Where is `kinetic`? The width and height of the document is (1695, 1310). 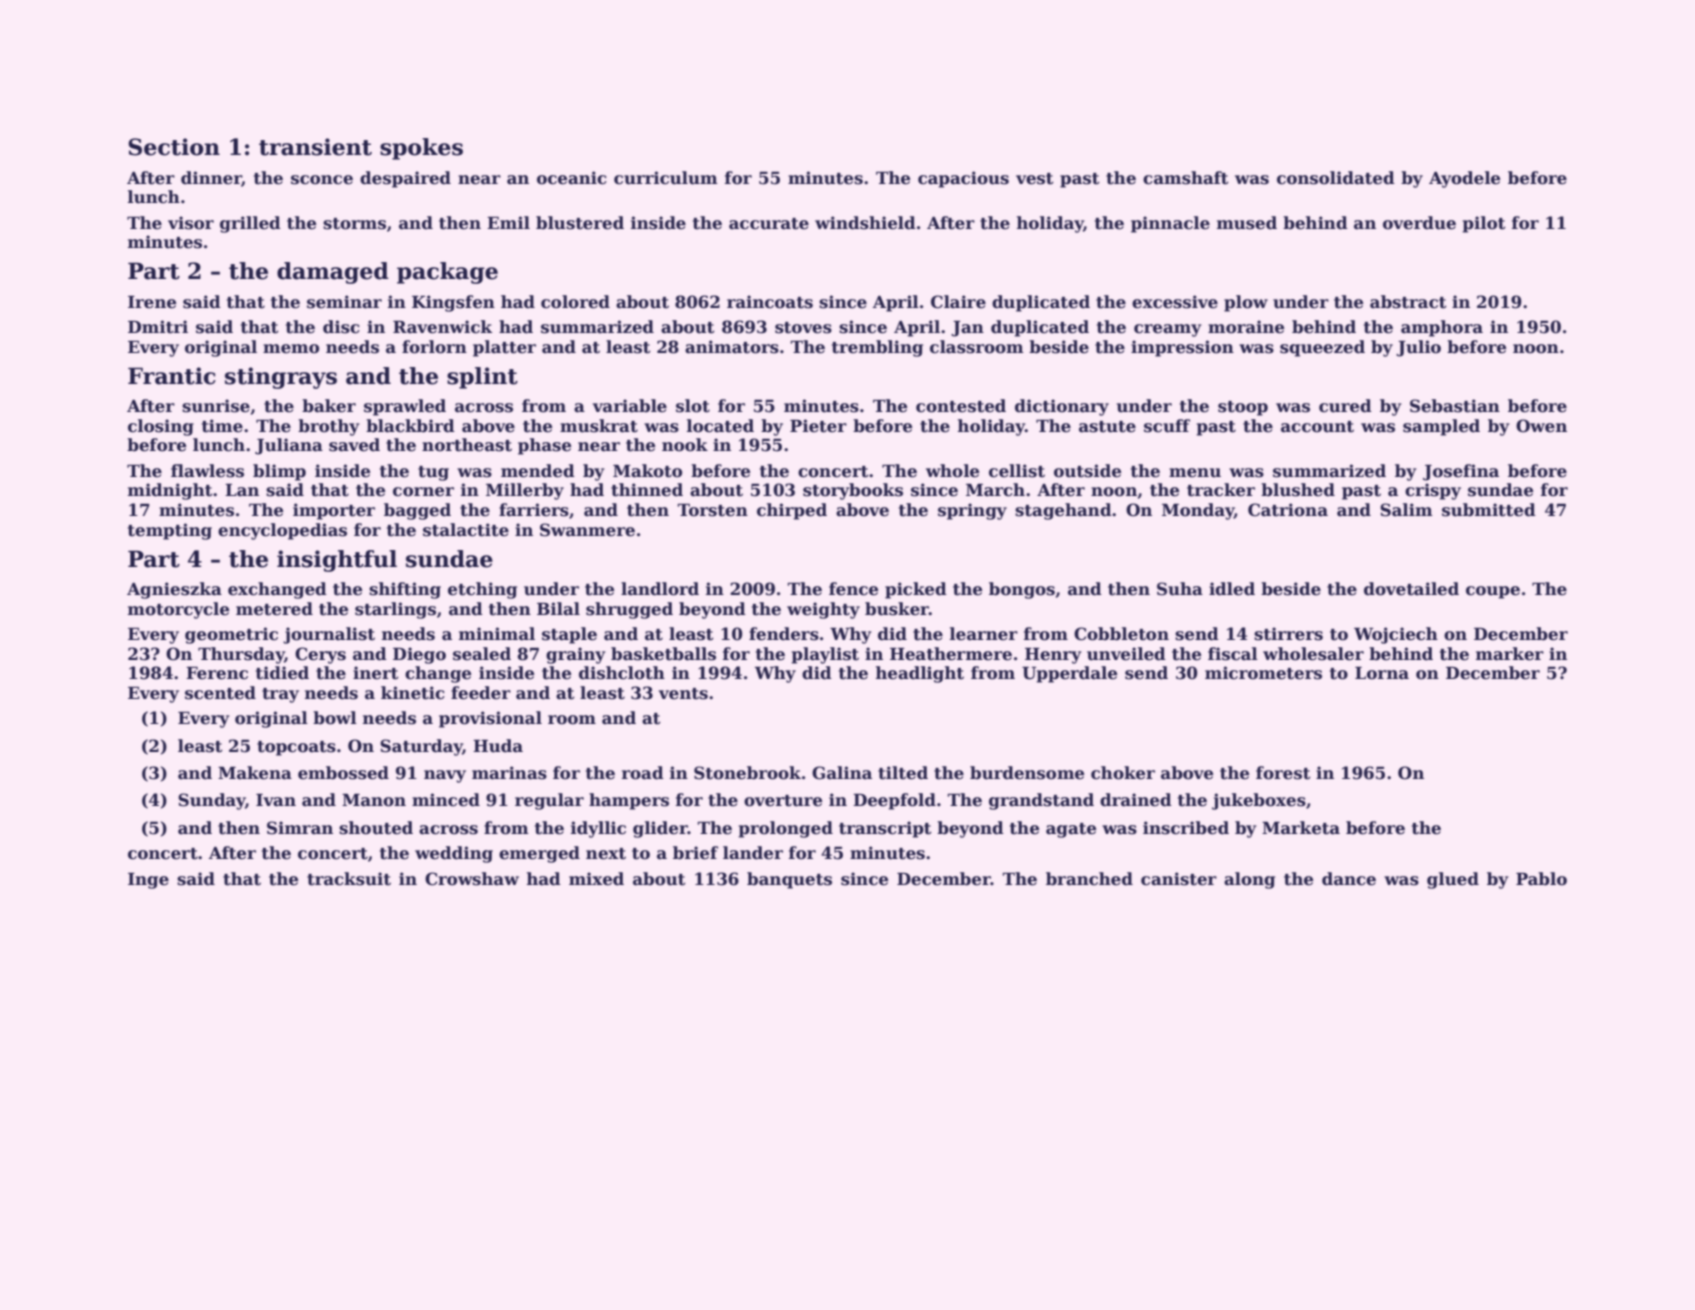
kinetic is located at coordinates (413, 693).
